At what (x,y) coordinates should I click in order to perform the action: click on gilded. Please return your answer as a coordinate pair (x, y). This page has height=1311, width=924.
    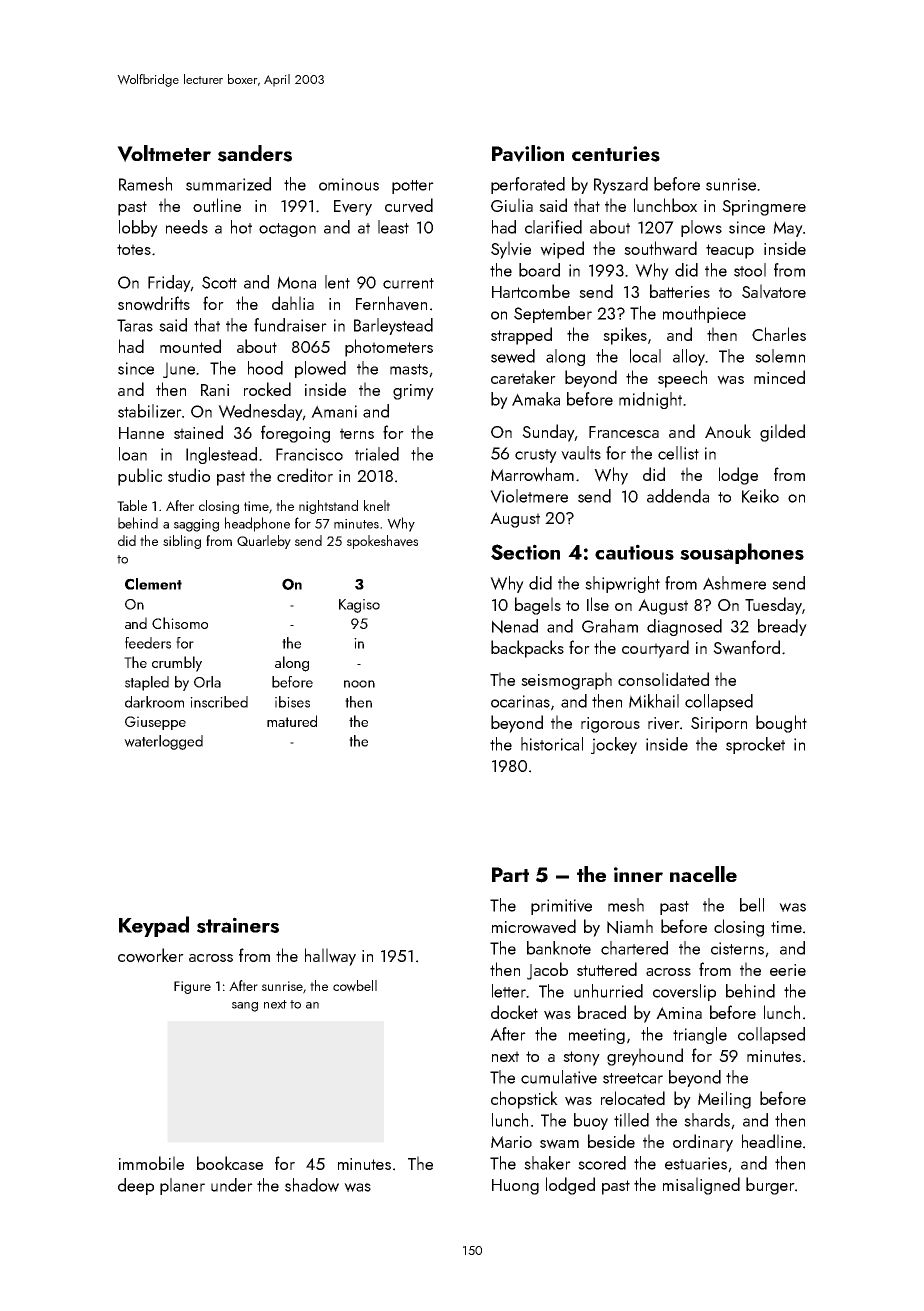
    Looking at the image, I should click on (782, 433).
